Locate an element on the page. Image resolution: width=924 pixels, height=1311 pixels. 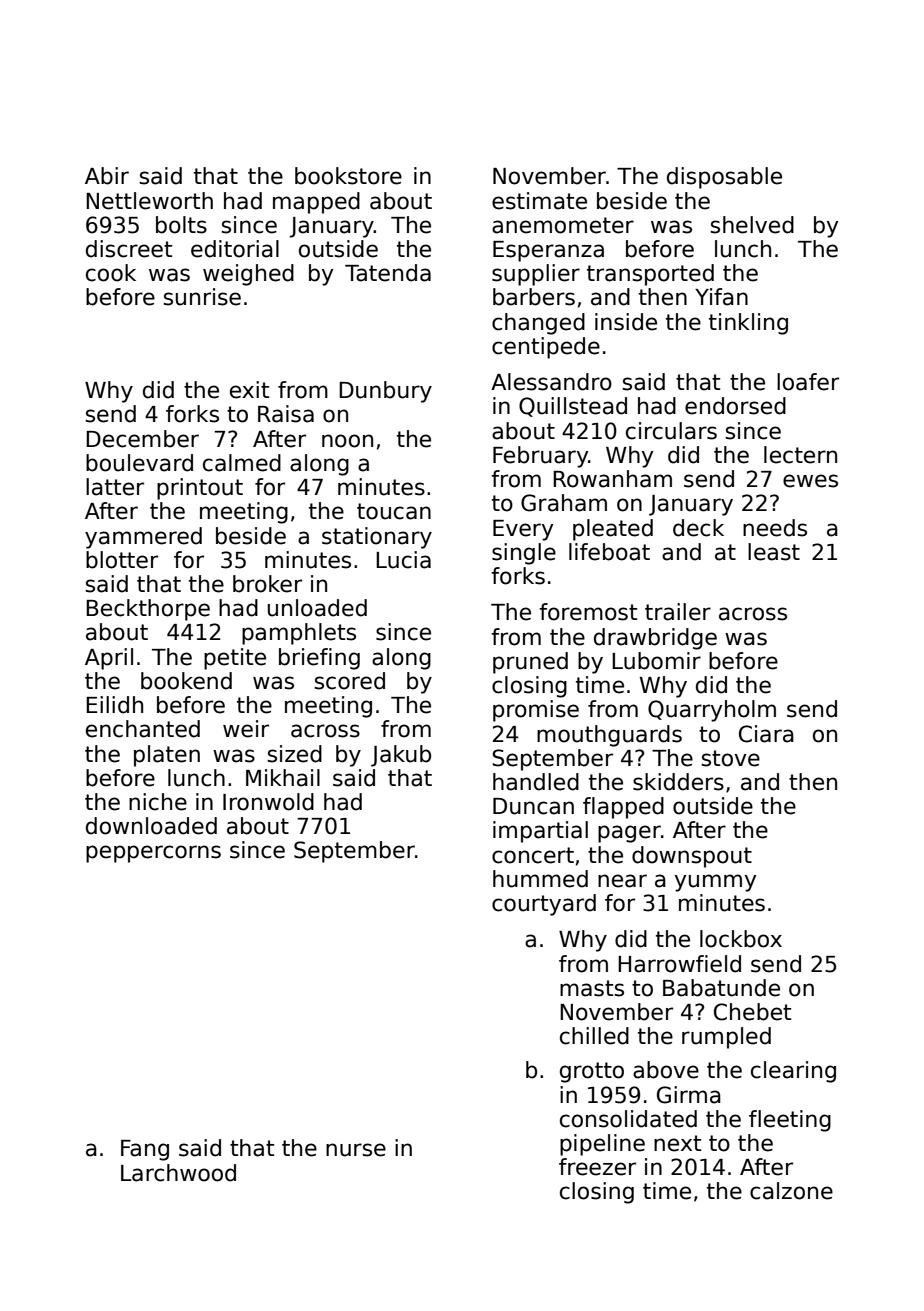
Jakub is located at coordinates (401, 756).
